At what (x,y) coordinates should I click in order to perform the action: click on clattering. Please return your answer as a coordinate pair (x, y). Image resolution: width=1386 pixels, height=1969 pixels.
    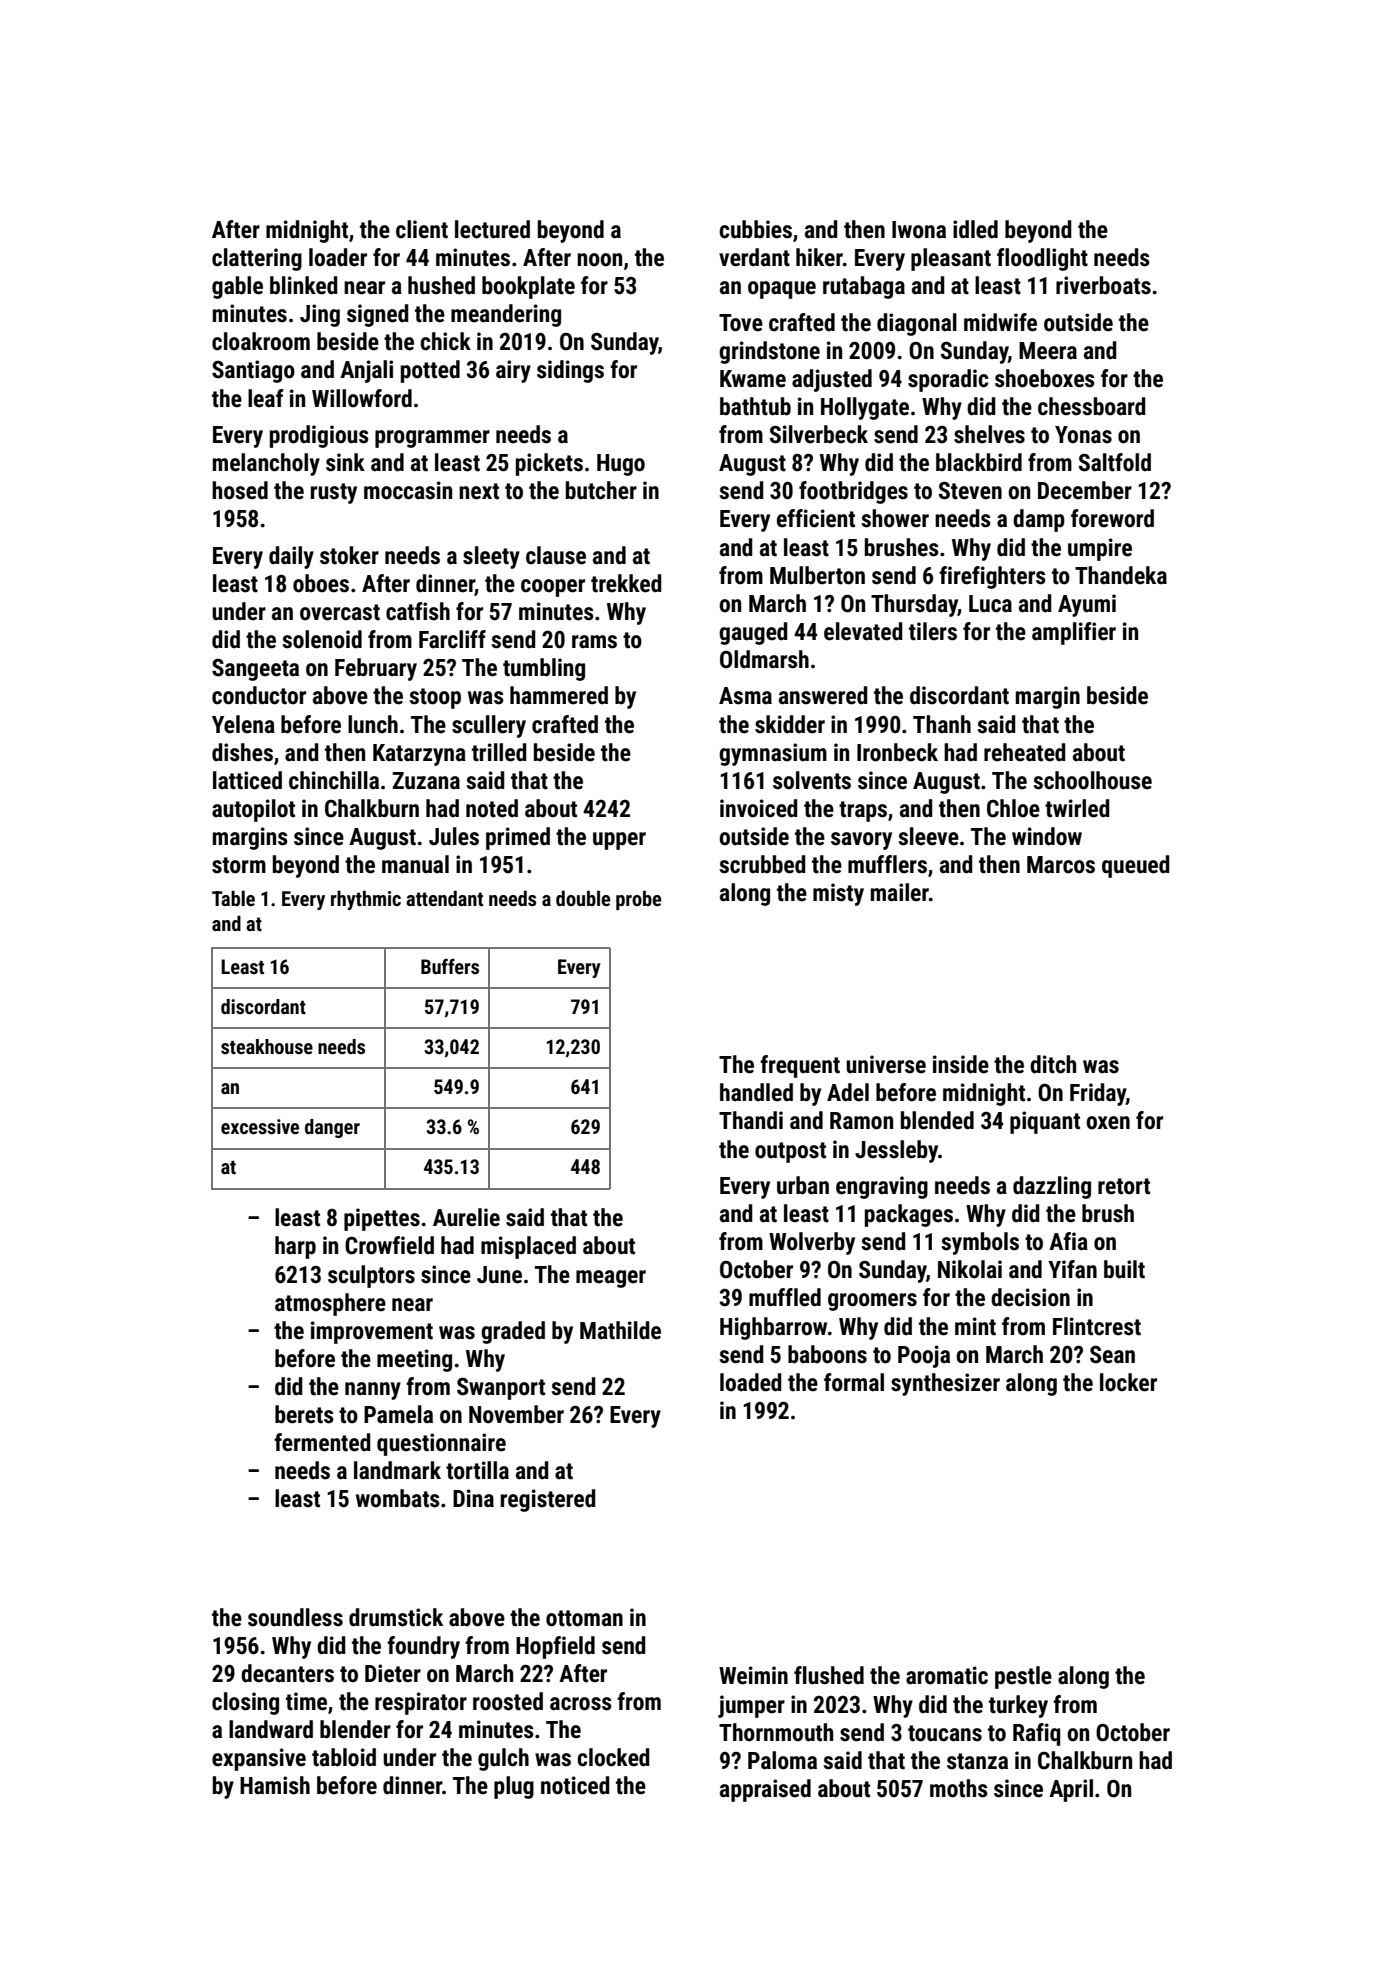
    Looking at the image, I should click on (257, 259).
